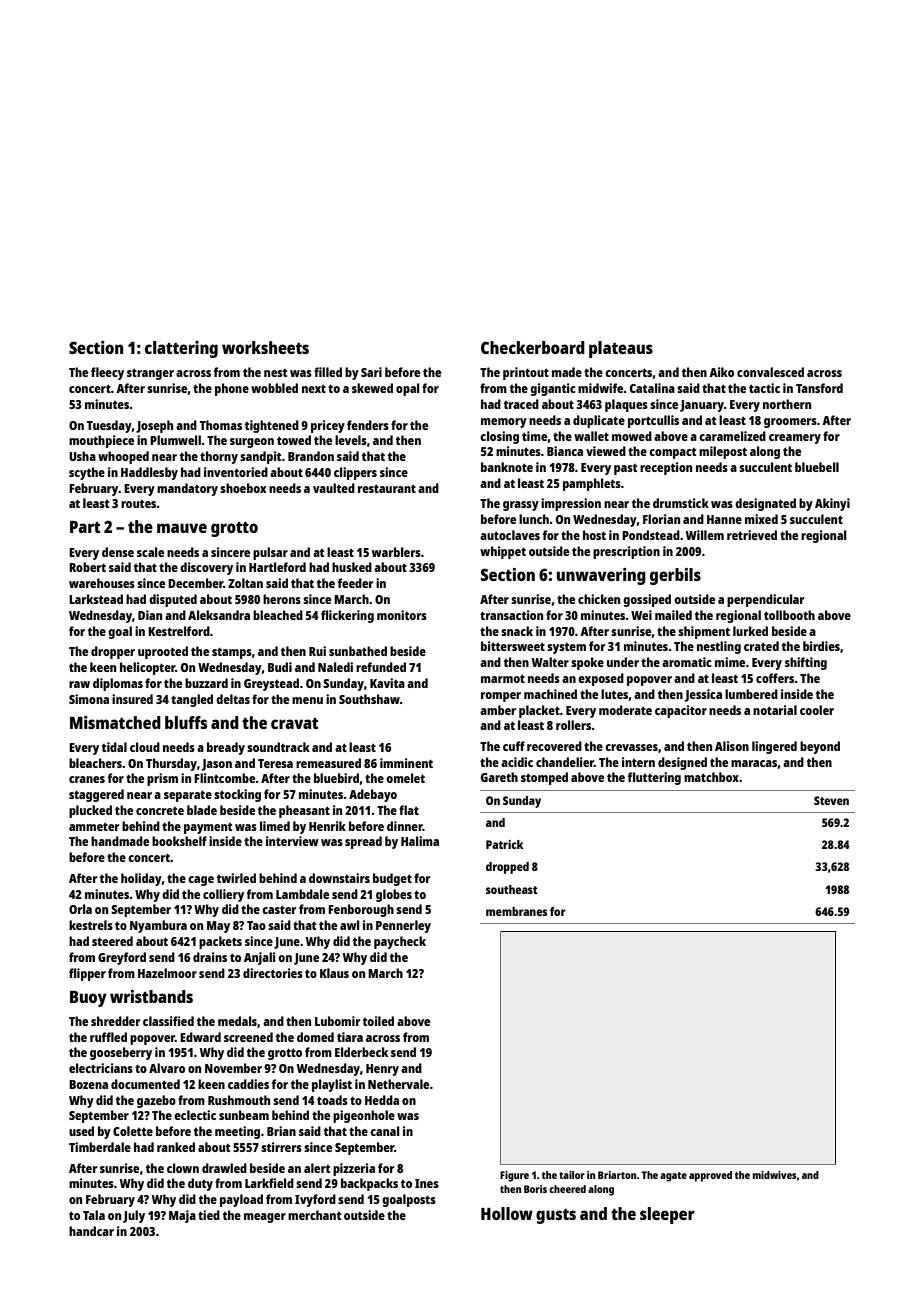 This screenshot has height=1308, width=924. I want to click on opal, so click(407, 389).
